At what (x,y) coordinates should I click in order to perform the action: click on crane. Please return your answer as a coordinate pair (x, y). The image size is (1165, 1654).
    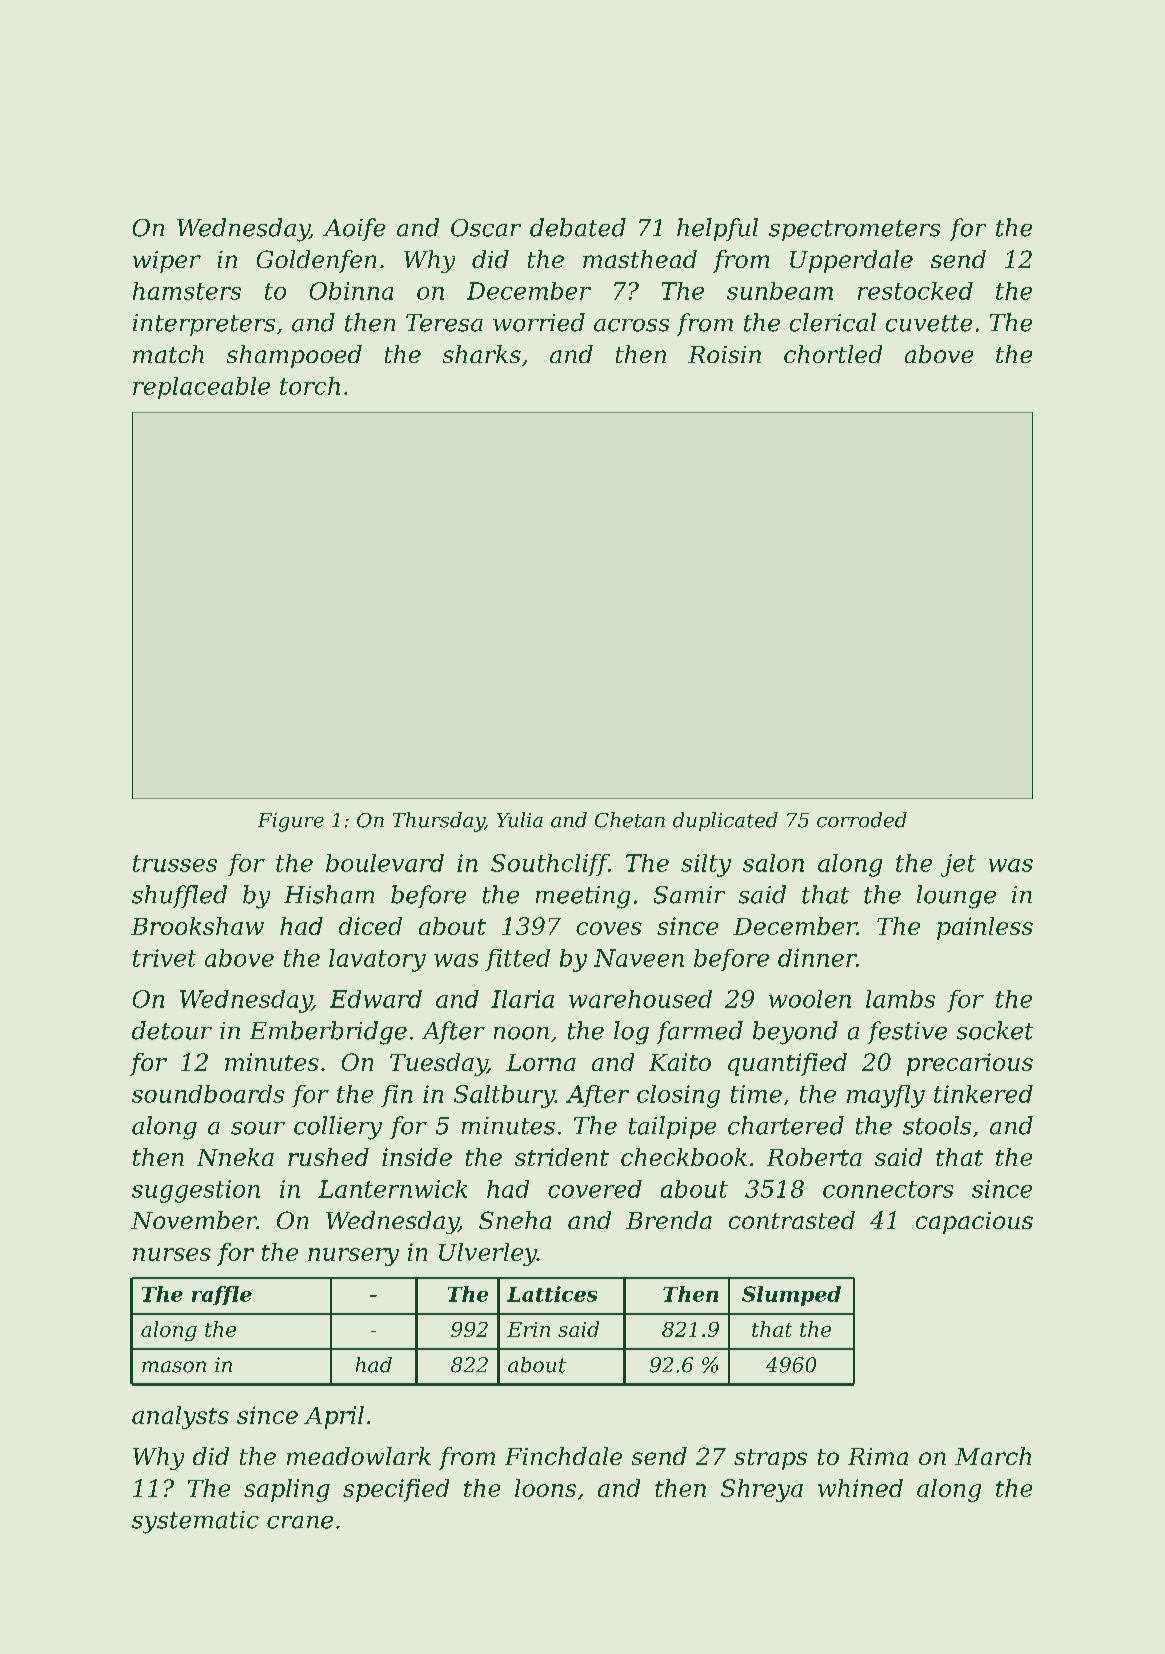
    Looking at the image, I should click on (300, 1522).
